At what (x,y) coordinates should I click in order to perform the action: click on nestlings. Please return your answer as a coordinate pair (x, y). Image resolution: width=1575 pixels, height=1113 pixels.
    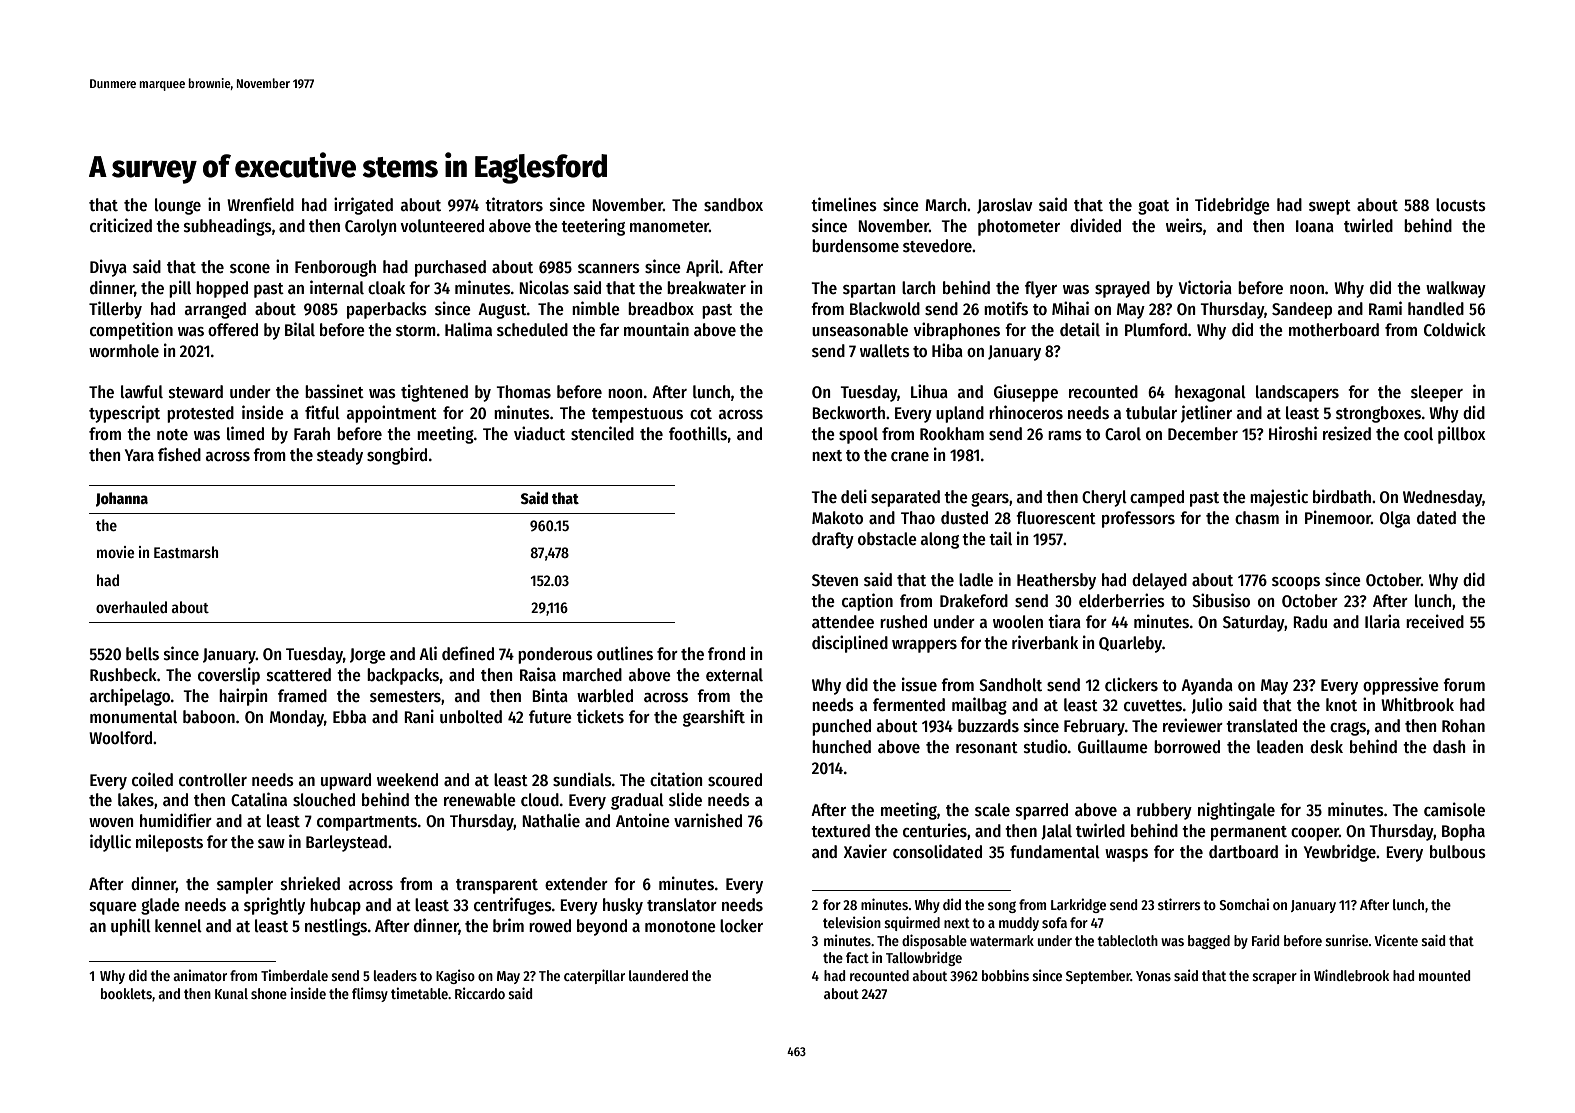
    Looking at the image, I should click on (336, 927).
